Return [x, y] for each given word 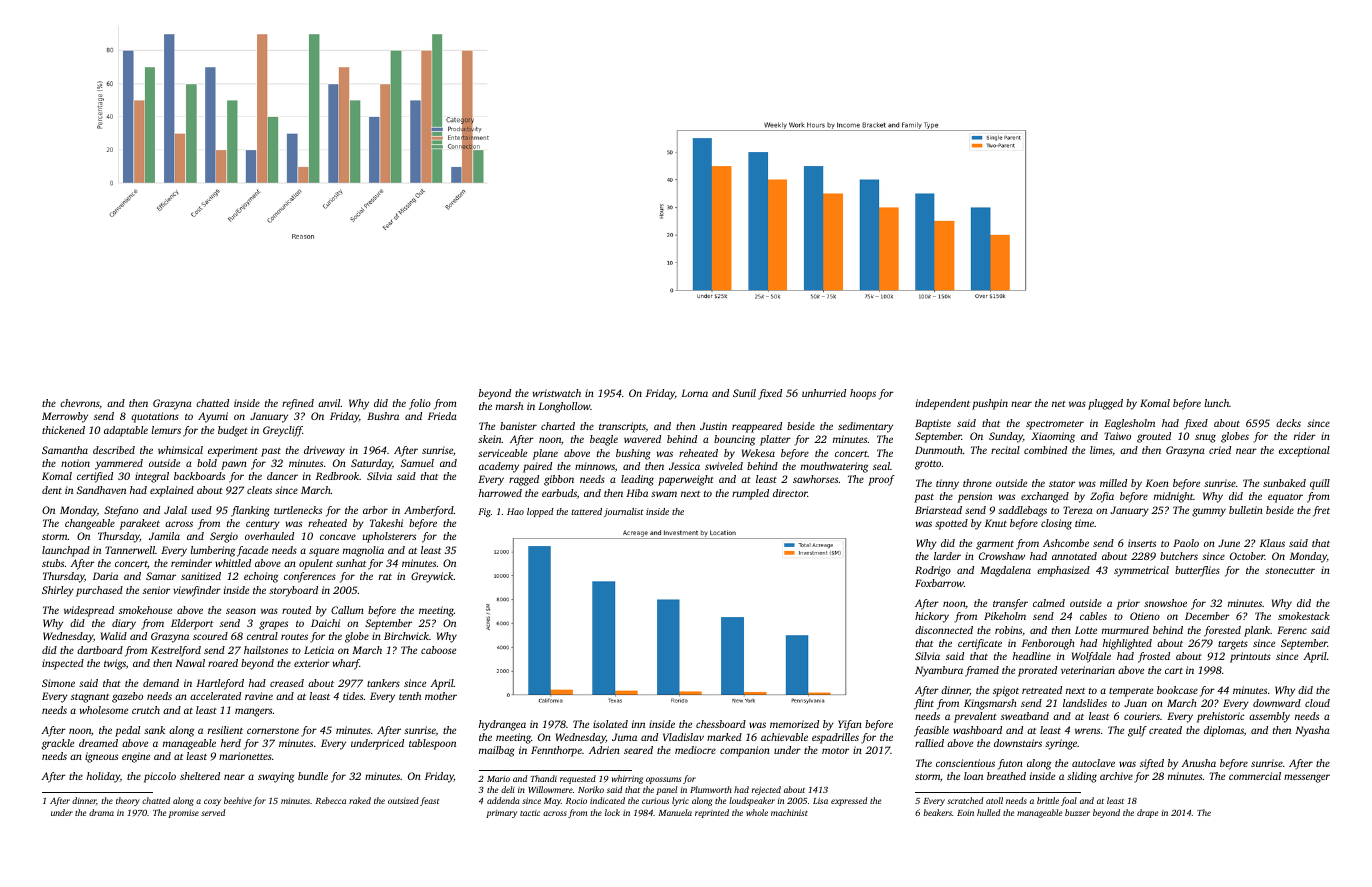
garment [995, 545]
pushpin [990, 404]
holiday [103, 777]
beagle [604, 440]
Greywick [432, 577]
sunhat [351, 563]
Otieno [1145, 616]
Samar [161, 576]
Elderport [192, 624]
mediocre [695, 750]
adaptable [126, 431]
